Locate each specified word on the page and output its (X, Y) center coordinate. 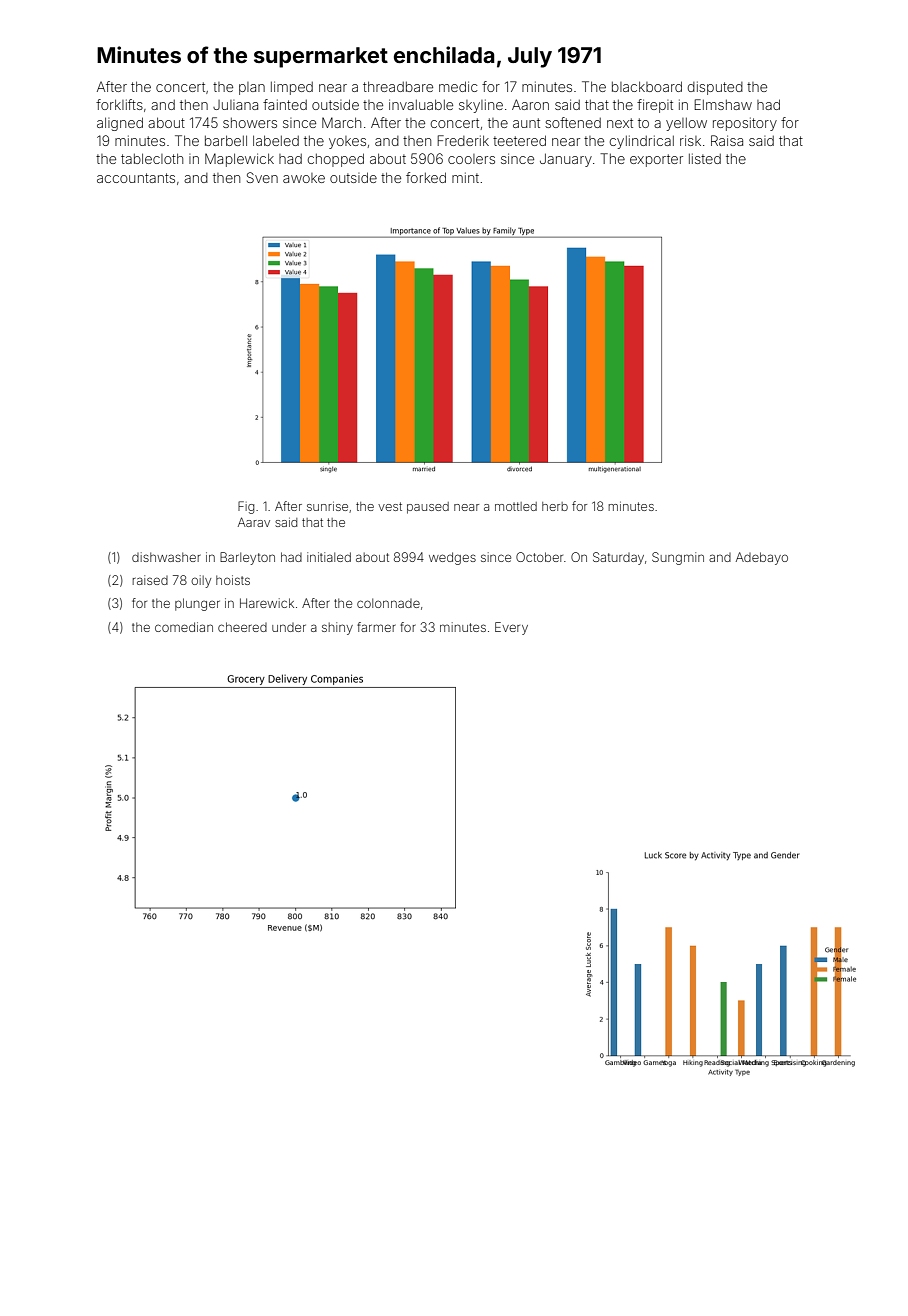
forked (426, 177)
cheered (242, 627)
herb (555, 506)
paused (428, 508)
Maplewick (239, 160)
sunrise (327, 506)
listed (705, 158)
